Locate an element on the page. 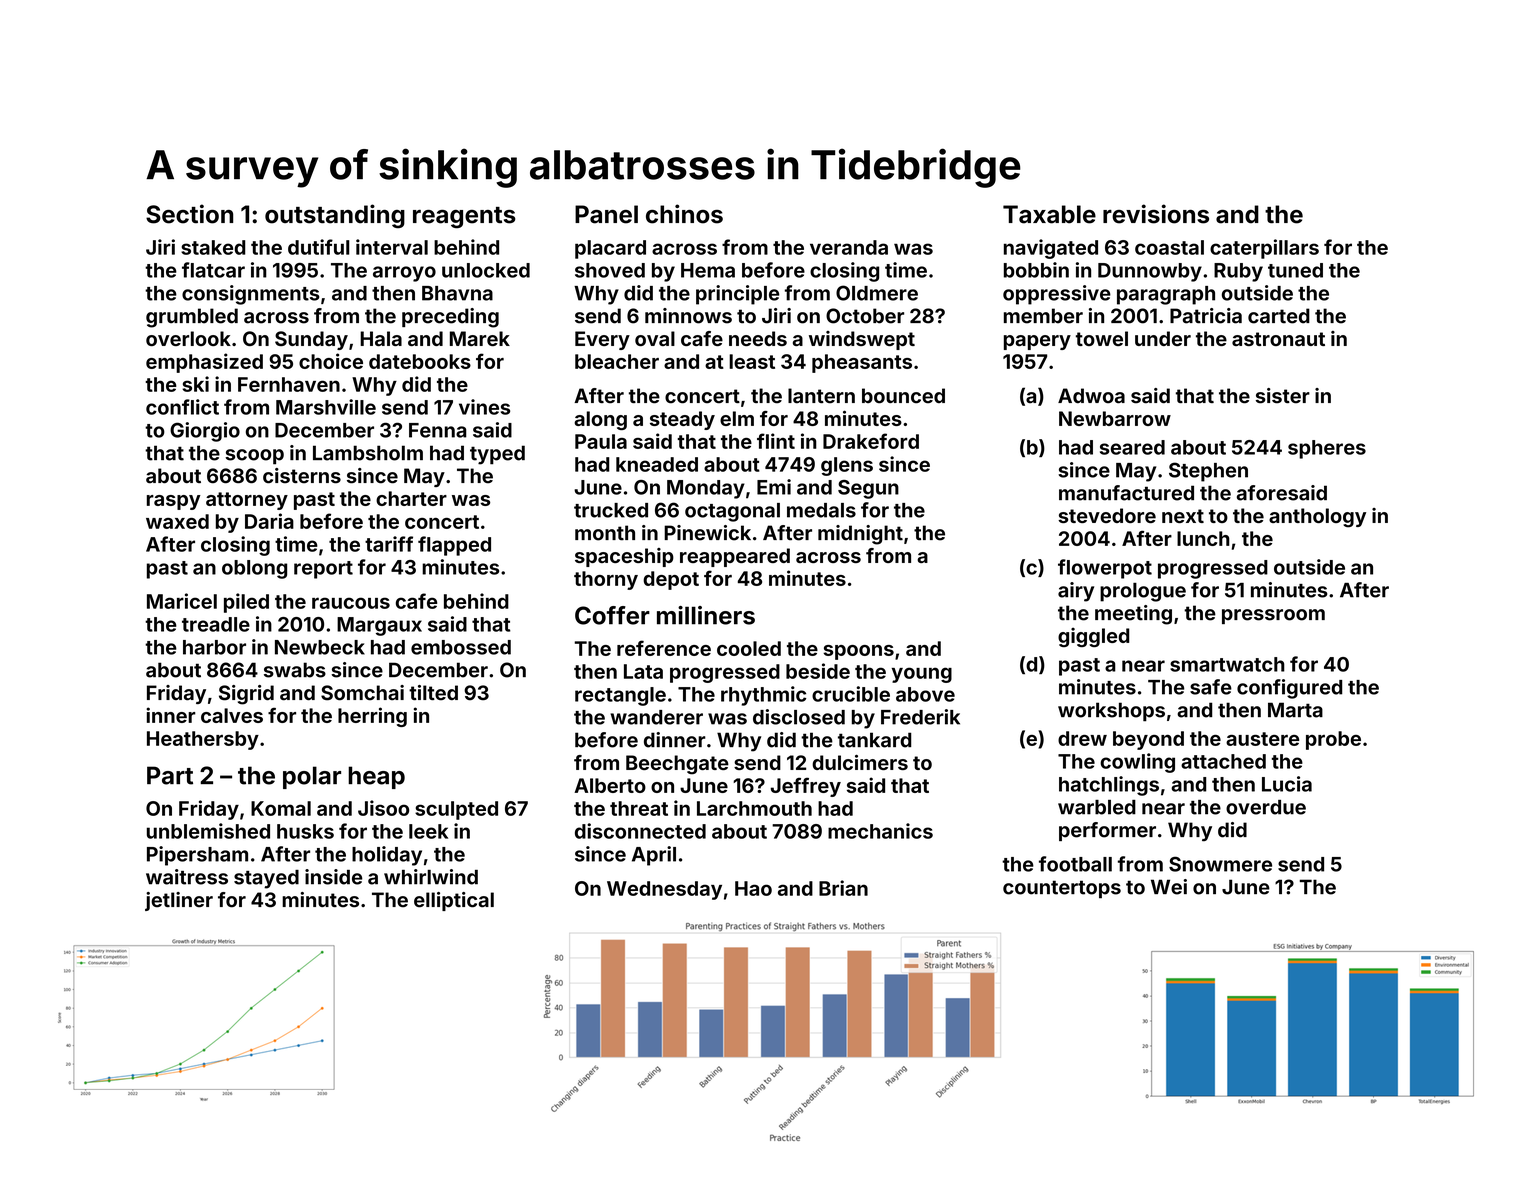  caterpillars is located at coordinates (1264, 249).
